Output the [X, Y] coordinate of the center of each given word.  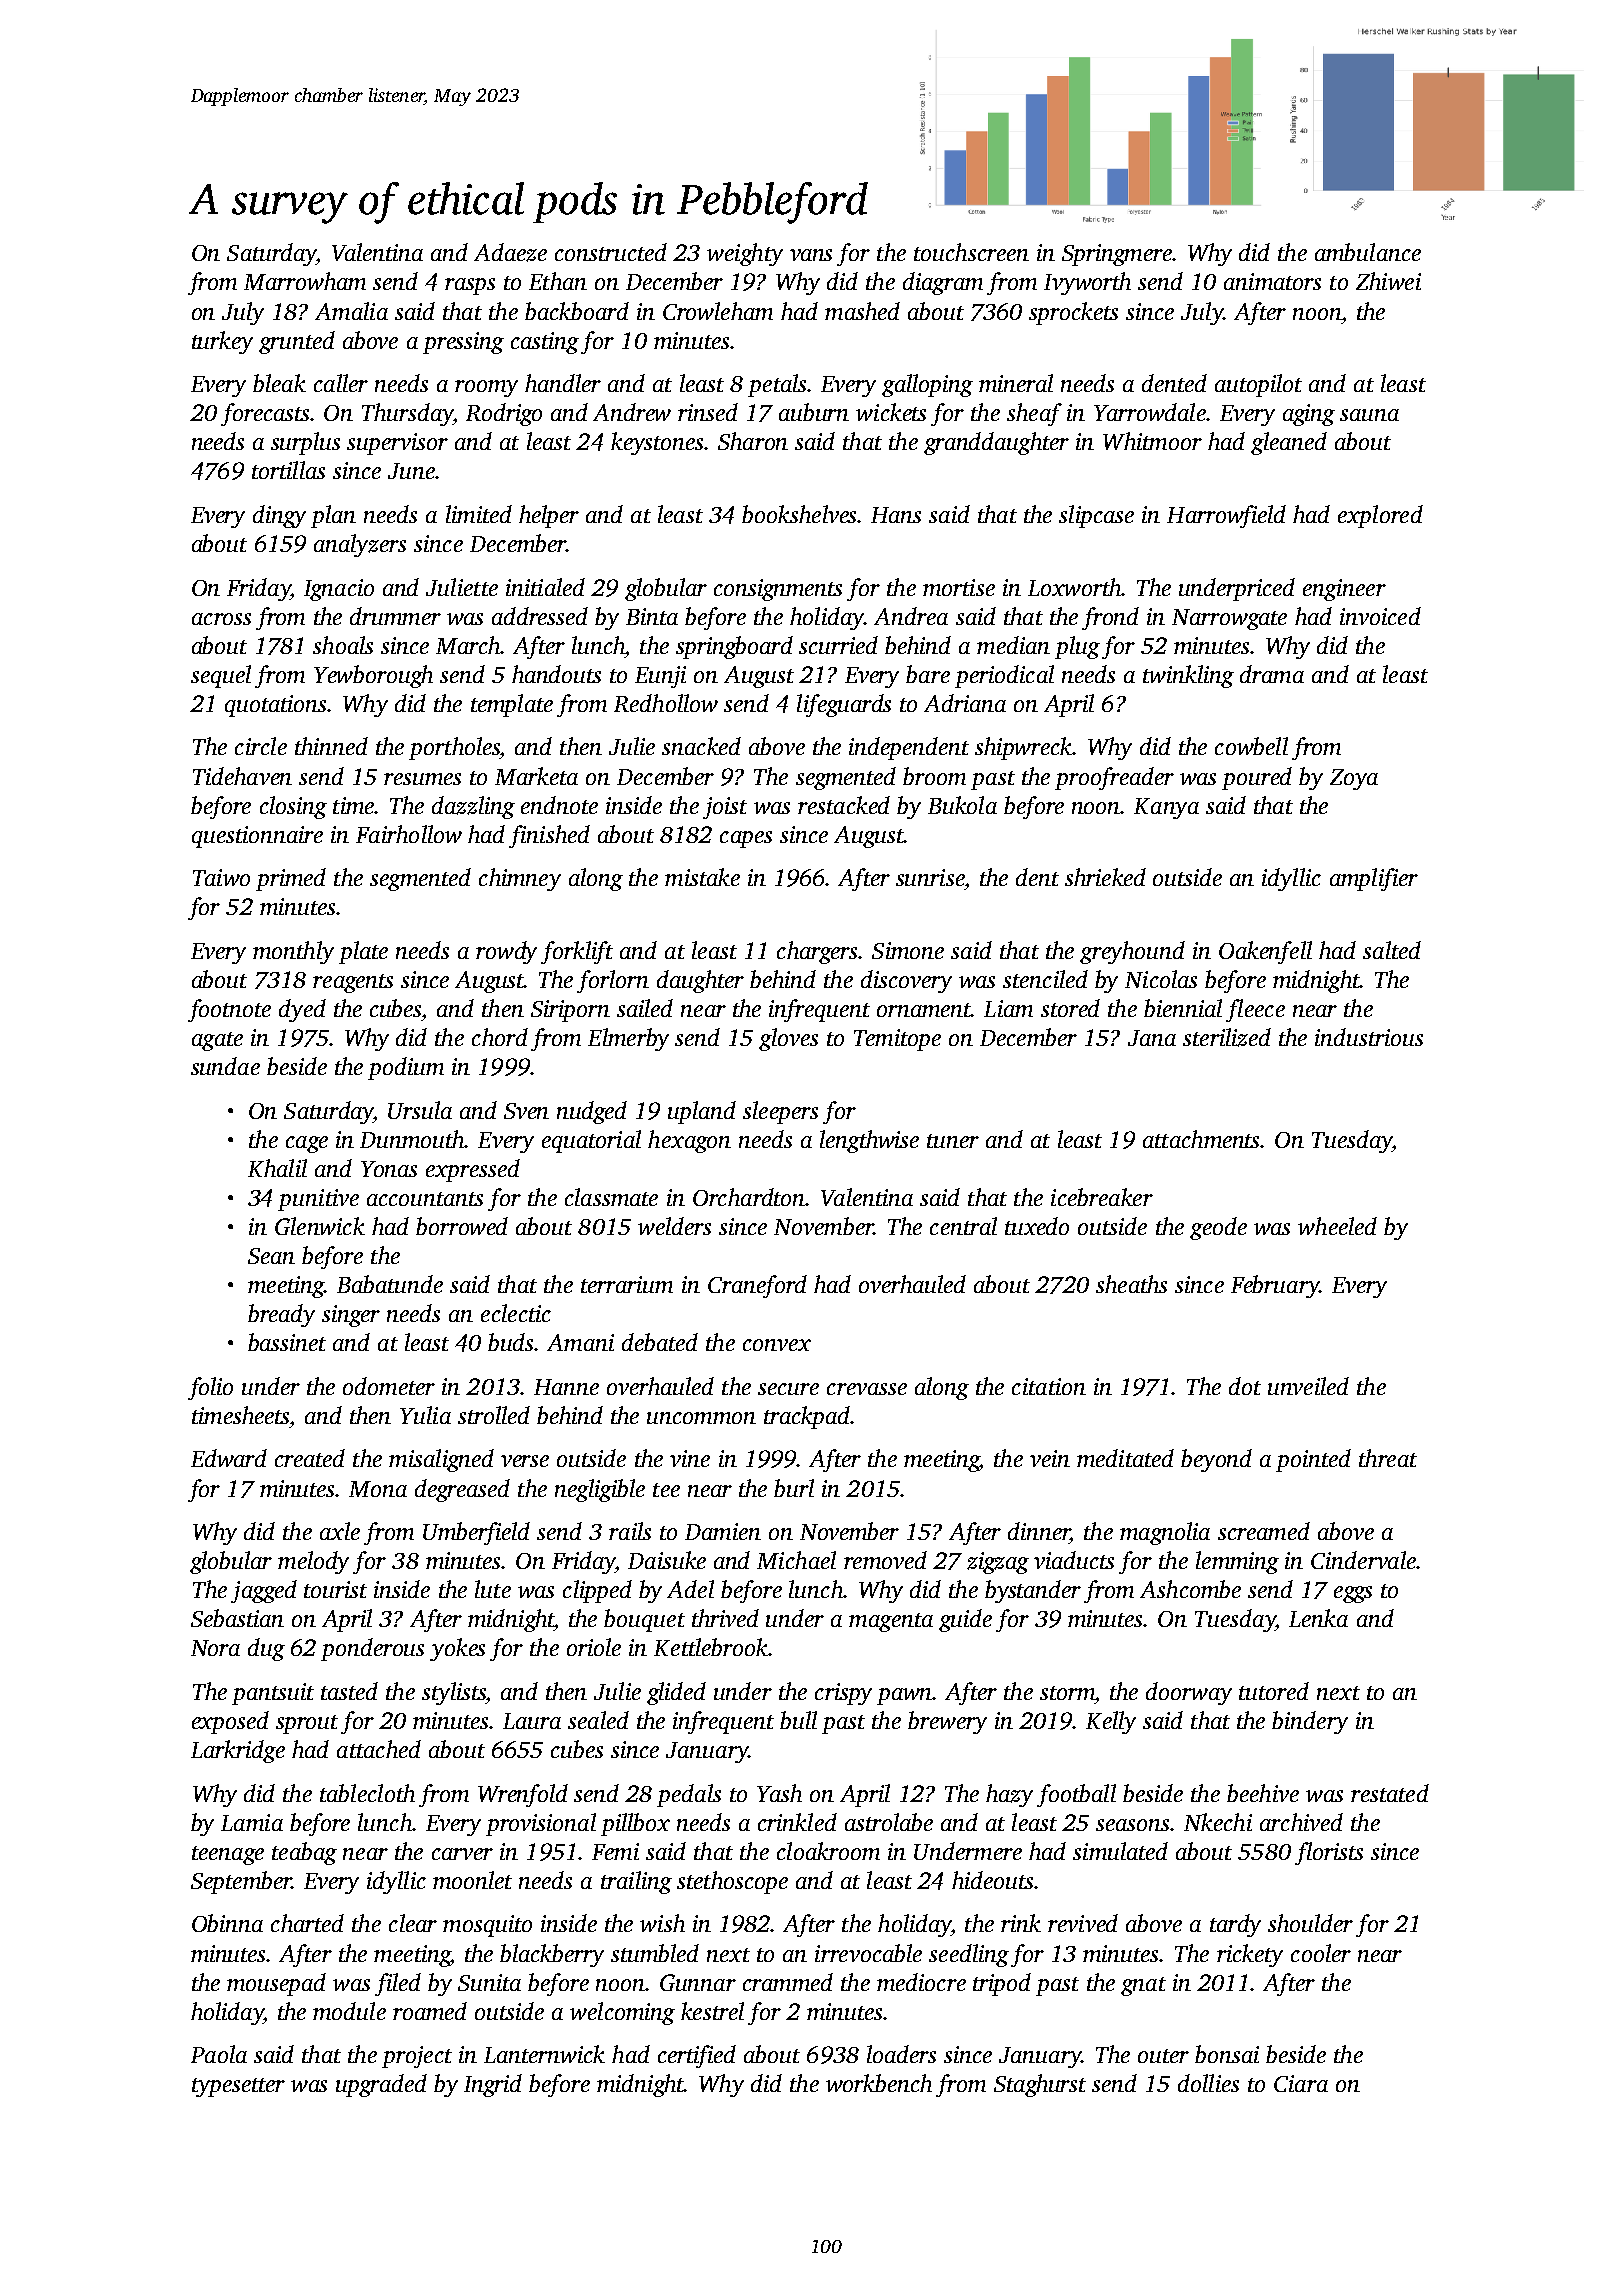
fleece [1255, 1010]
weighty [745, 254]
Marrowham [305, 281]
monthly [293, 952]
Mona [378, 1489]
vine [690, 1458]
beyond [1216, 1460]
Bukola [962, 805]
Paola [219, 2054]
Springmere [1117, 255]
